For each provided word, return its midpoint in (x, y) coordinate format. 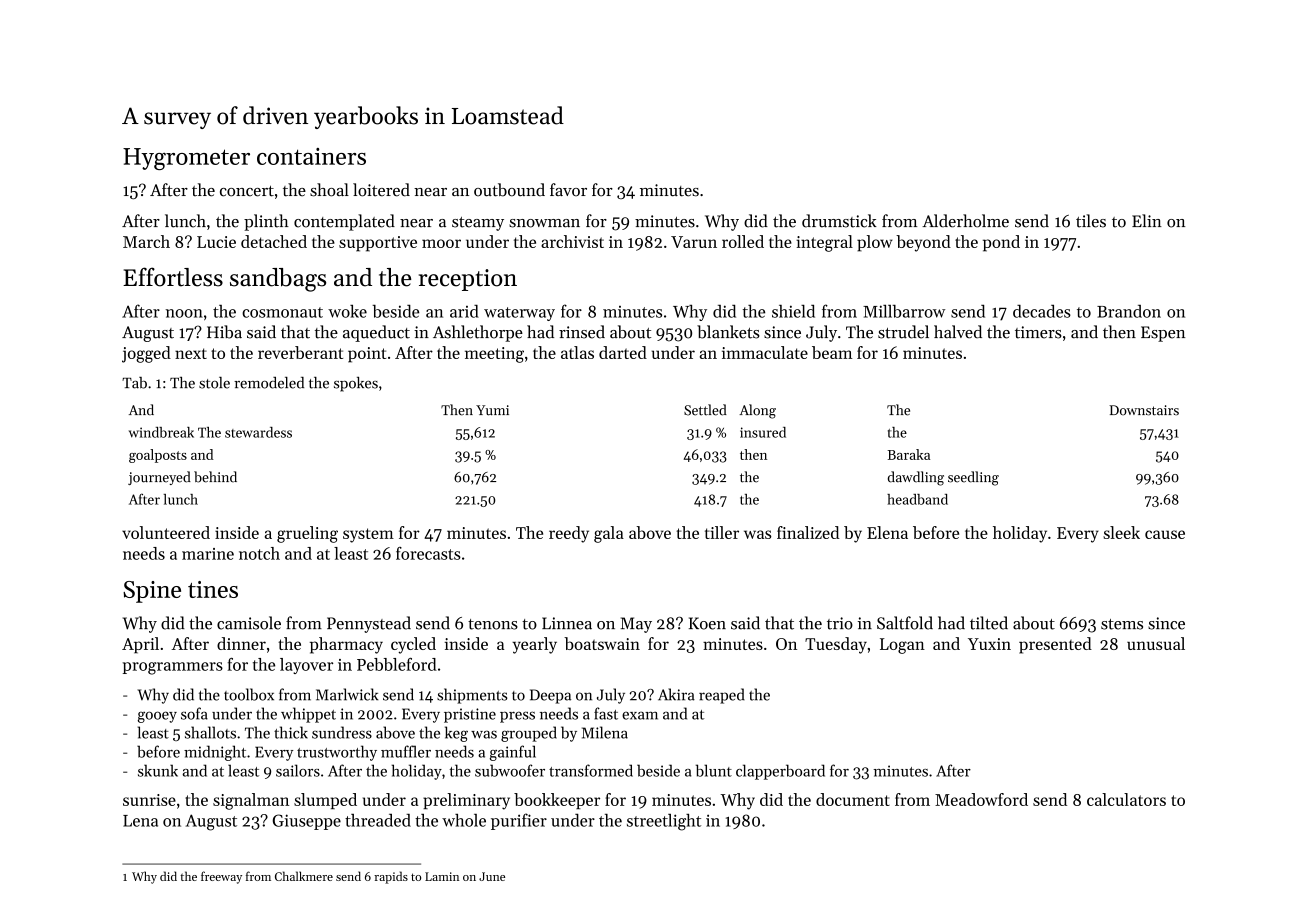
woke (347, 311)
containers (311, 156)
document (853, 799)
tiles (1091, 221)
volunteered (166, 532)
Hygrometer (186, 159)
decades (1042, 311)
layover (306, 666)
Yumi (492, 410)
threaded (378, 820)
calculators (1126, 799)
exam (640, 715)
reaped (722, 696)
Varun (694, 242)
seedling (973, 478)
